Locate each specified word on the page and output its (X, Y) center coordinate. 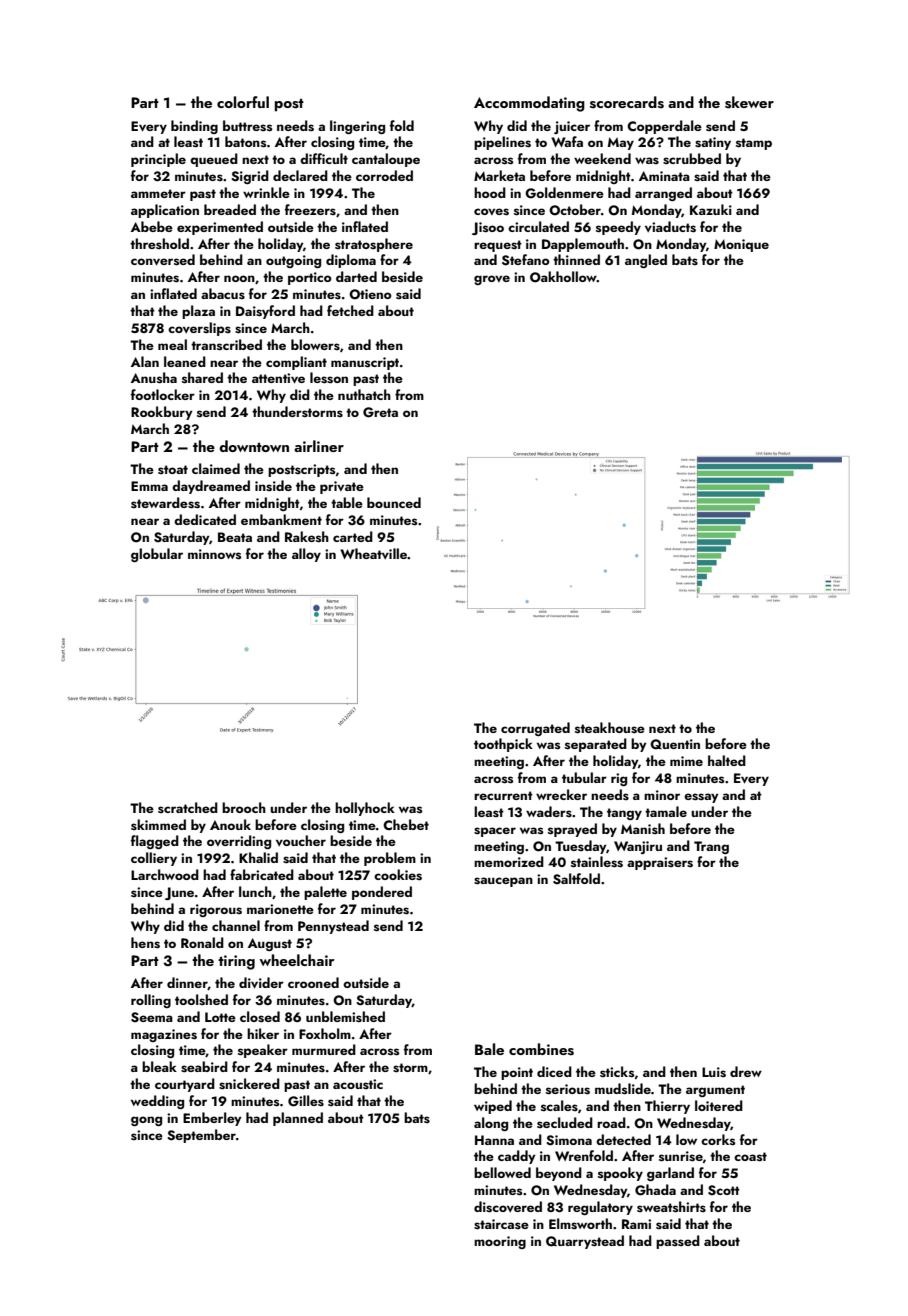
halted (727, 760)
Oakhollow (563, 277)
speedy (618, 228)
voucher (301, 840)
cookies (398, 875)
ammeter (158, 193)
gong (146, 1121)
